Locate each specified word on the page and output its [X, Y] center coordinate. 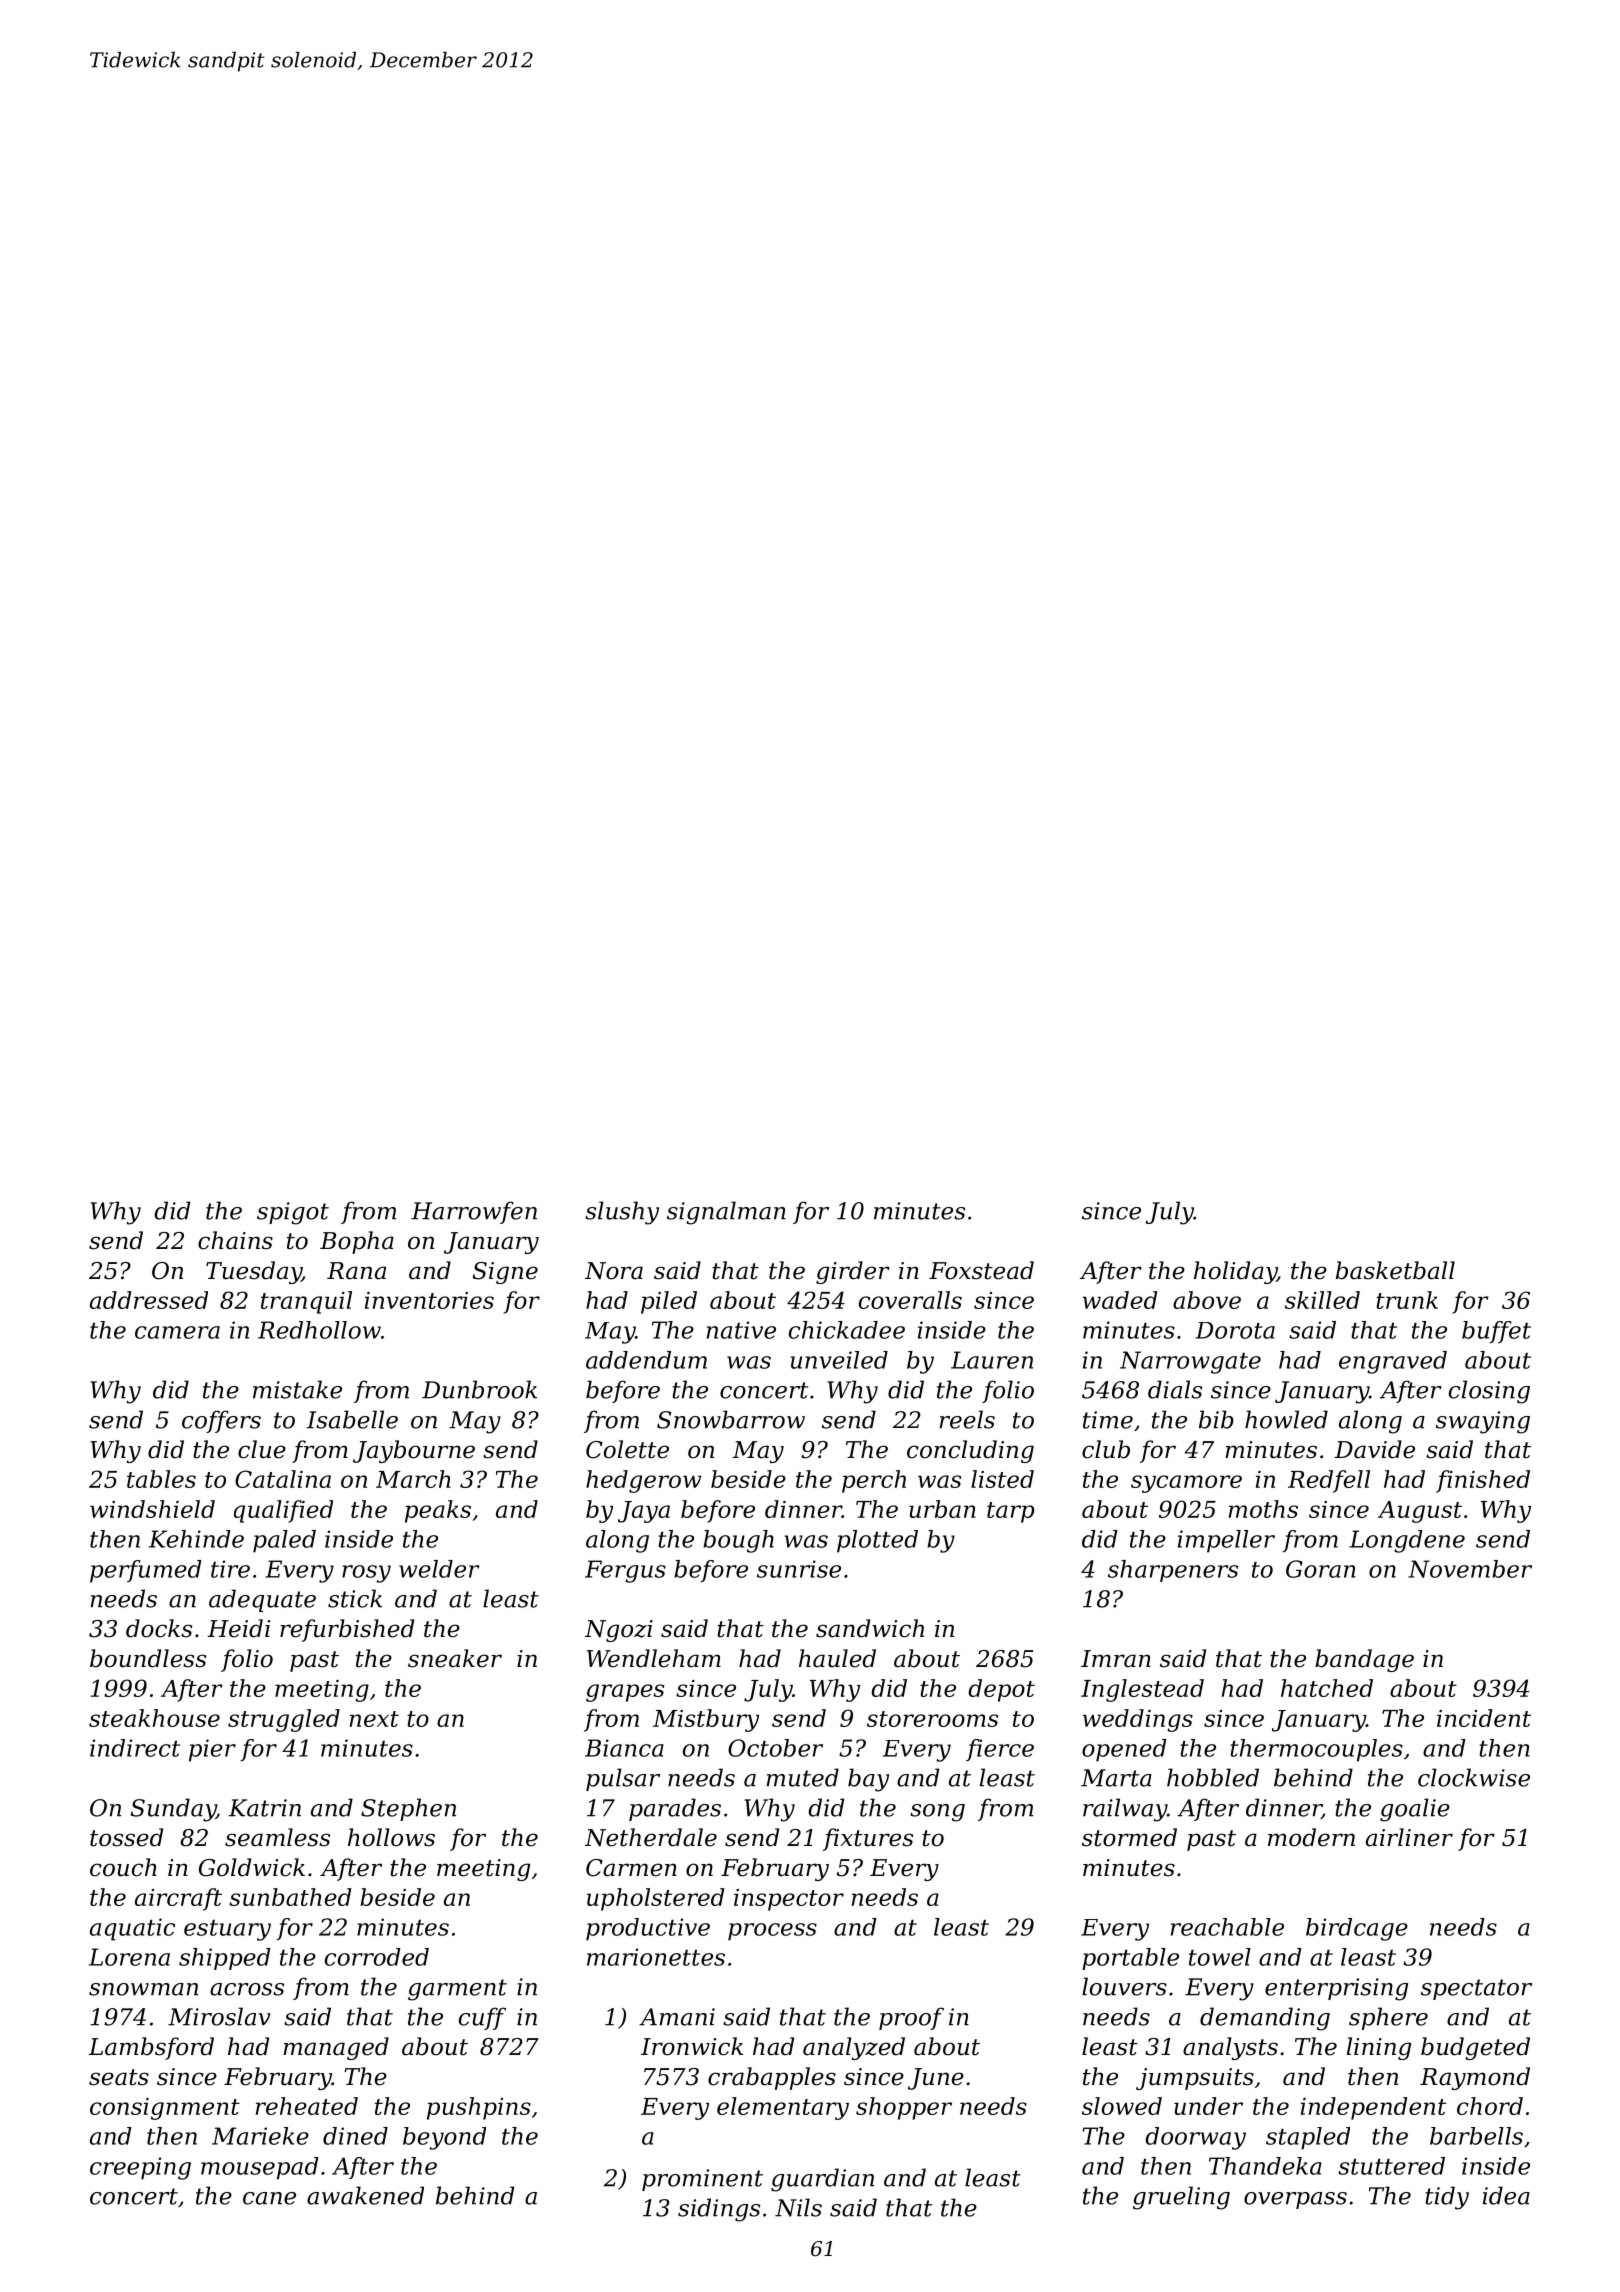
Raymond [1475, 2078]
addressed [149, 1300]
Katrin [265, 1808]
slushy [622, 1213]
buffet [1496, 1332]
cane [269, 2198]
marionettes [656, 1957]
